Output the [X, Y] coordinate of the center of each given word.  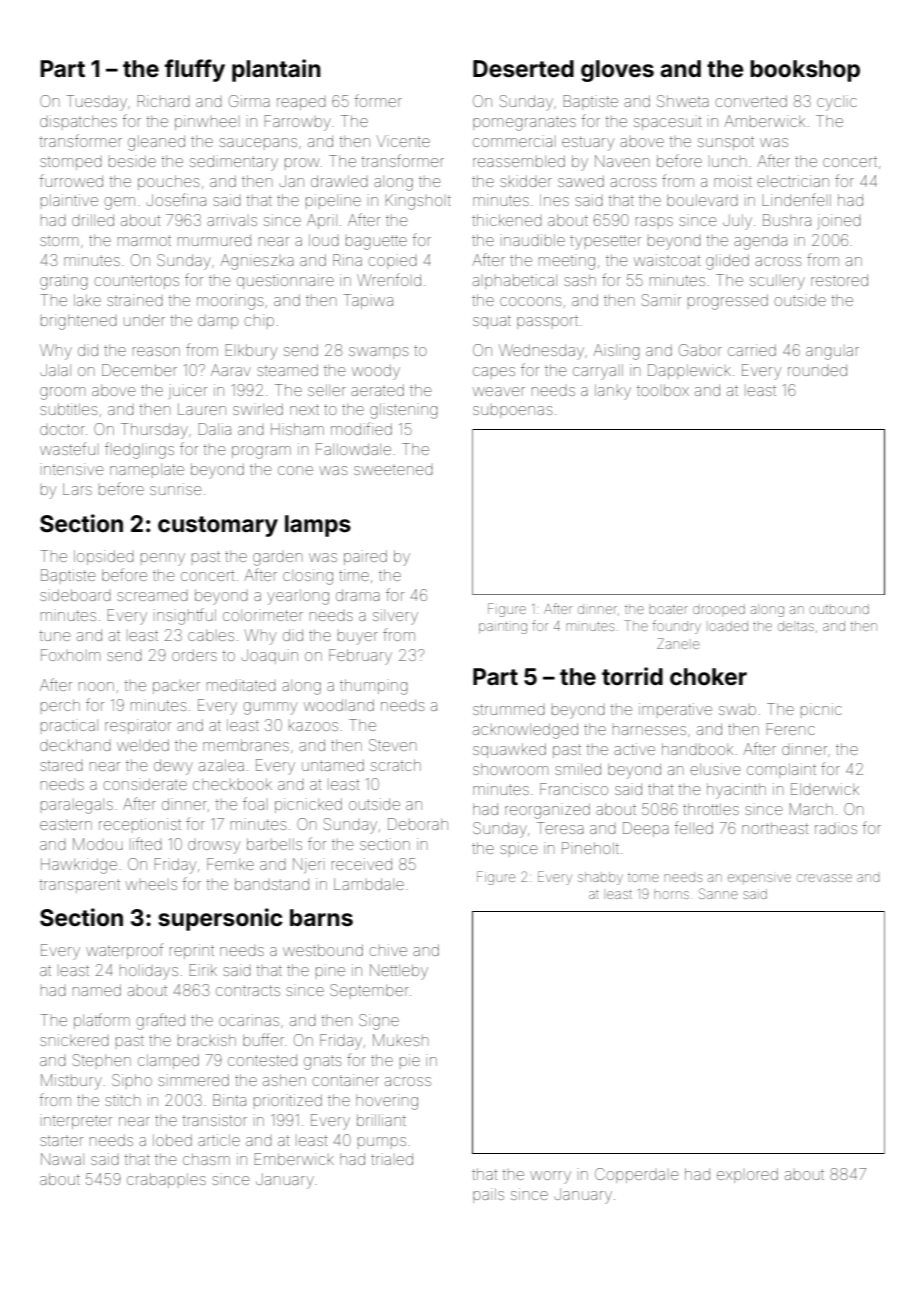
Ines [554, 200]
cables [211, 635]
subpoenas [512, 412]
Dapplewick [689, 371]
